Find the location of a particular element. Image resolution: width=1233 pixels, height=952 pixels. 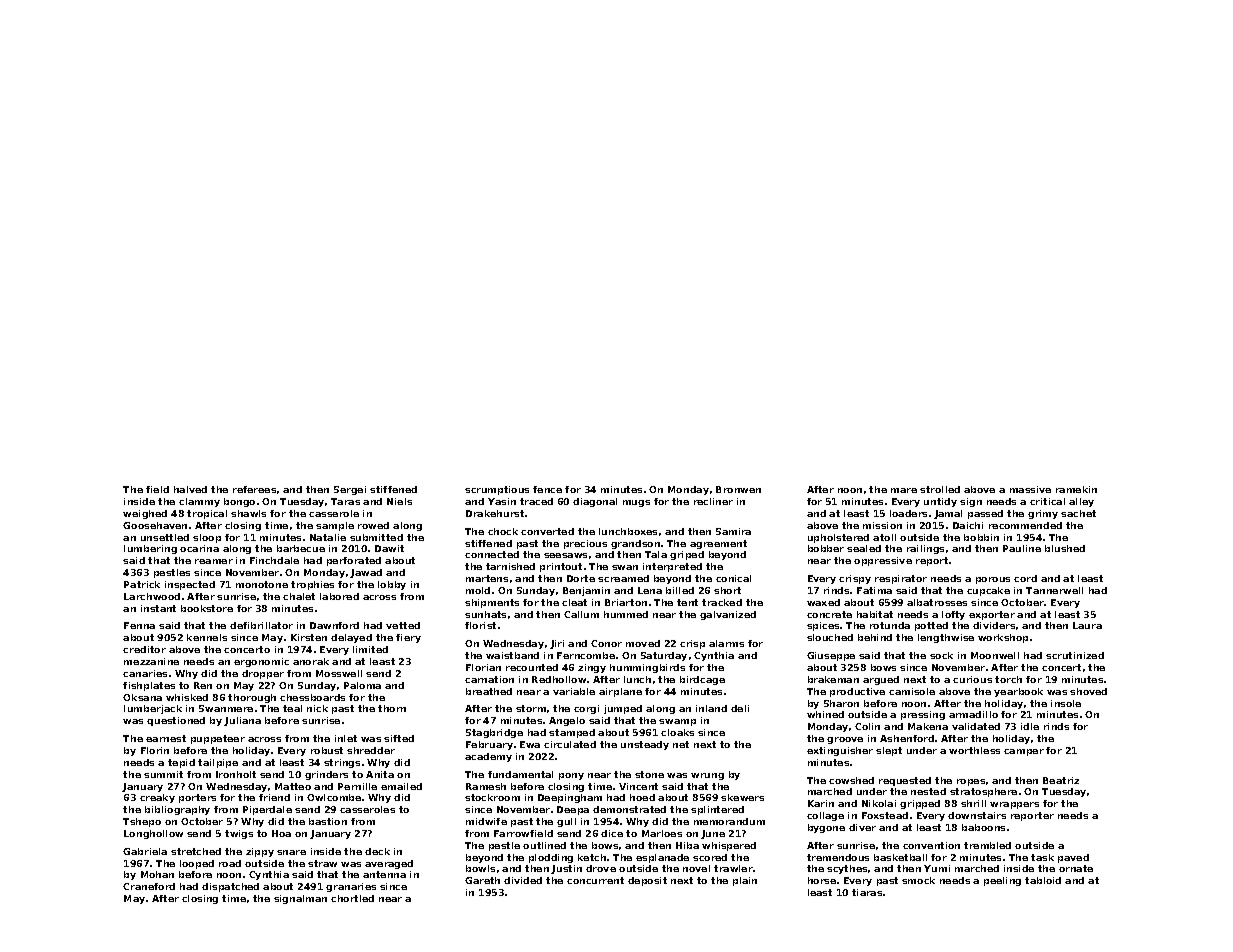

oppressive is located at coordinates (883, 561).
